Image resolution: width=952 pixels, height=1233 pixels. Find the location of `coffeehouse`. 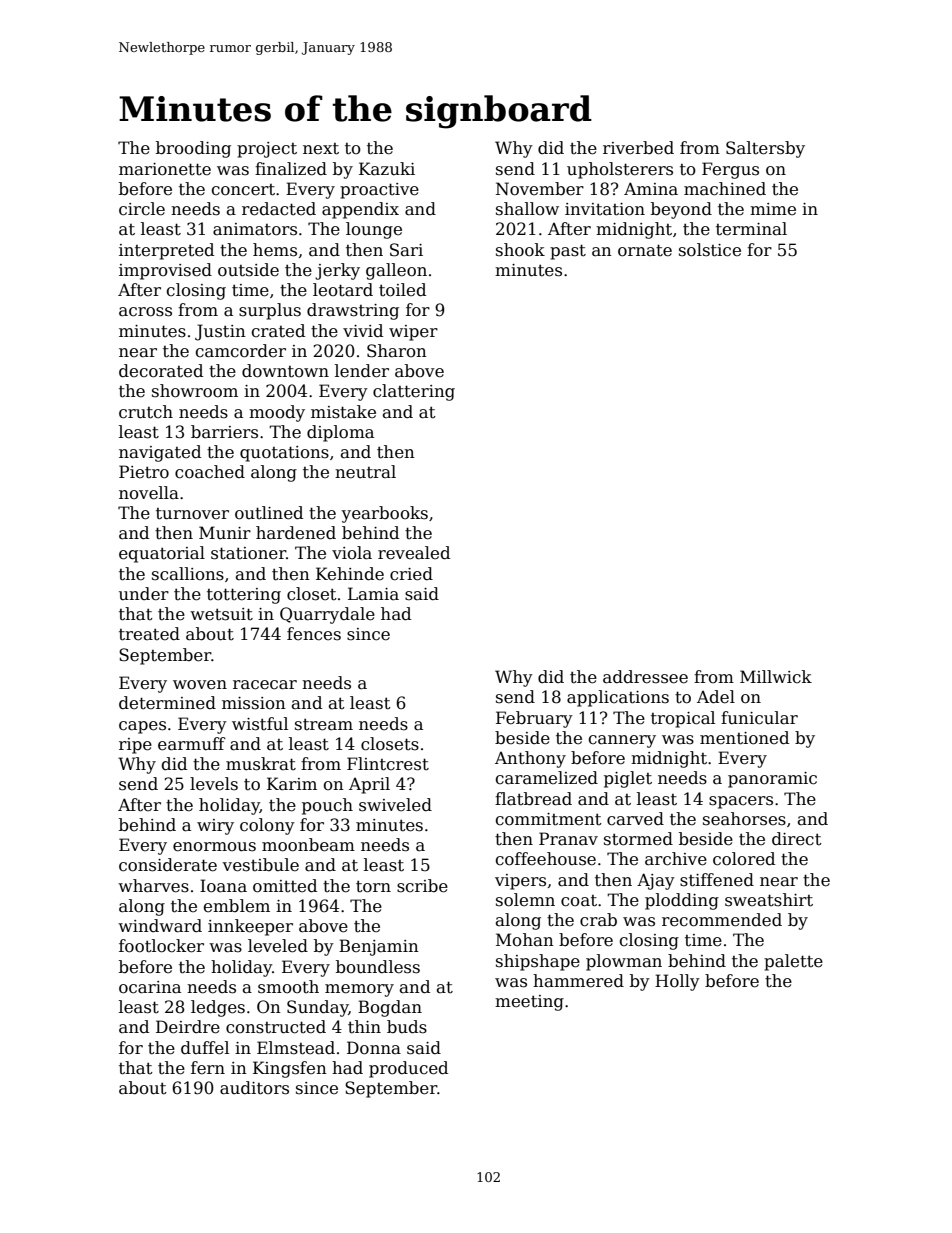

coffeehouse is located at coordinates (546, 859).
